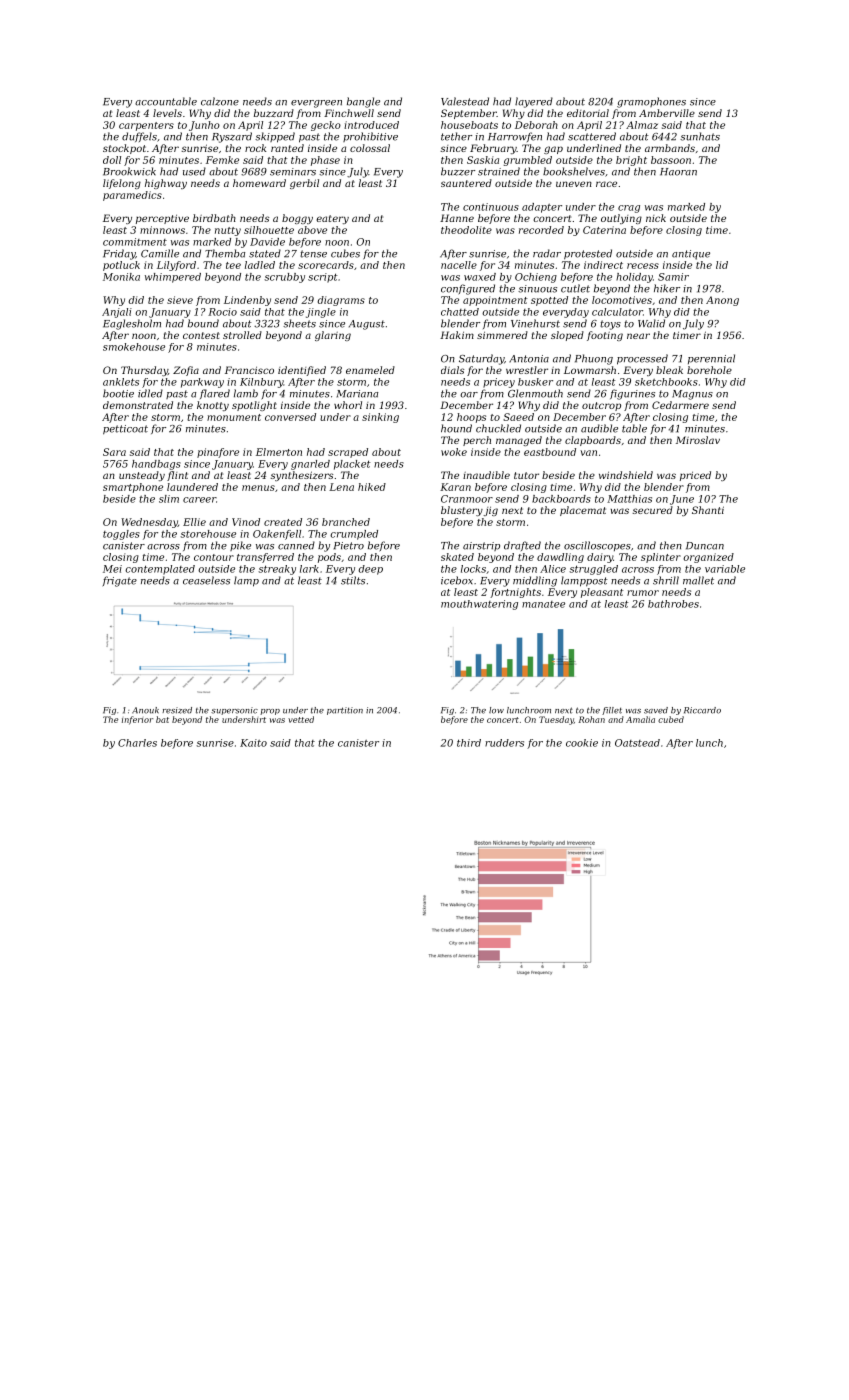 This screenshot has width=849, height=1400. Describe the element at coordinates (465, 101) in the screenshot. I see `Valestead` at that location.
